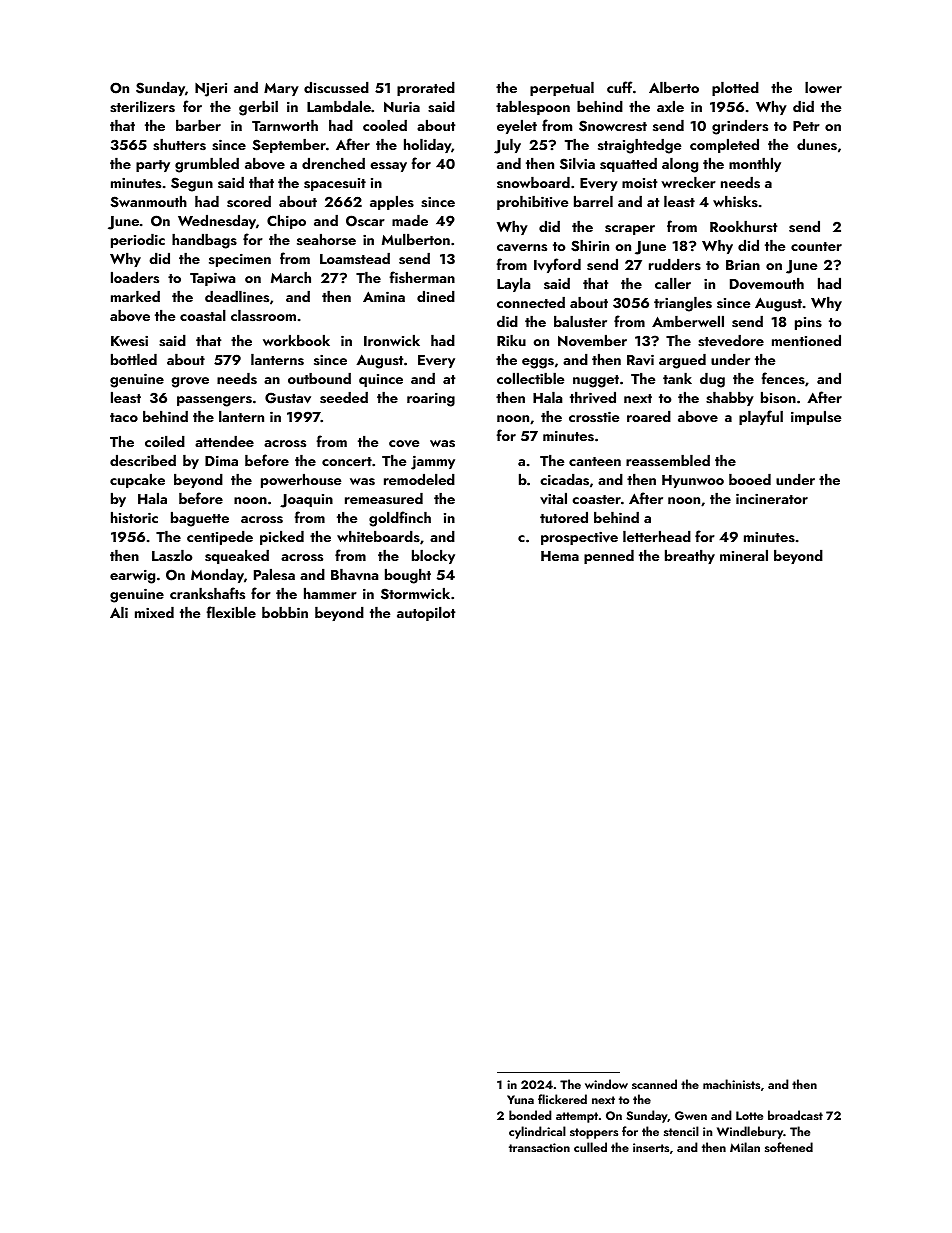 This document has width=952, height=1233. What do you see at coordinates (772, 499) in the document?
I see `incinerator` at bounding box center [772, 499].
